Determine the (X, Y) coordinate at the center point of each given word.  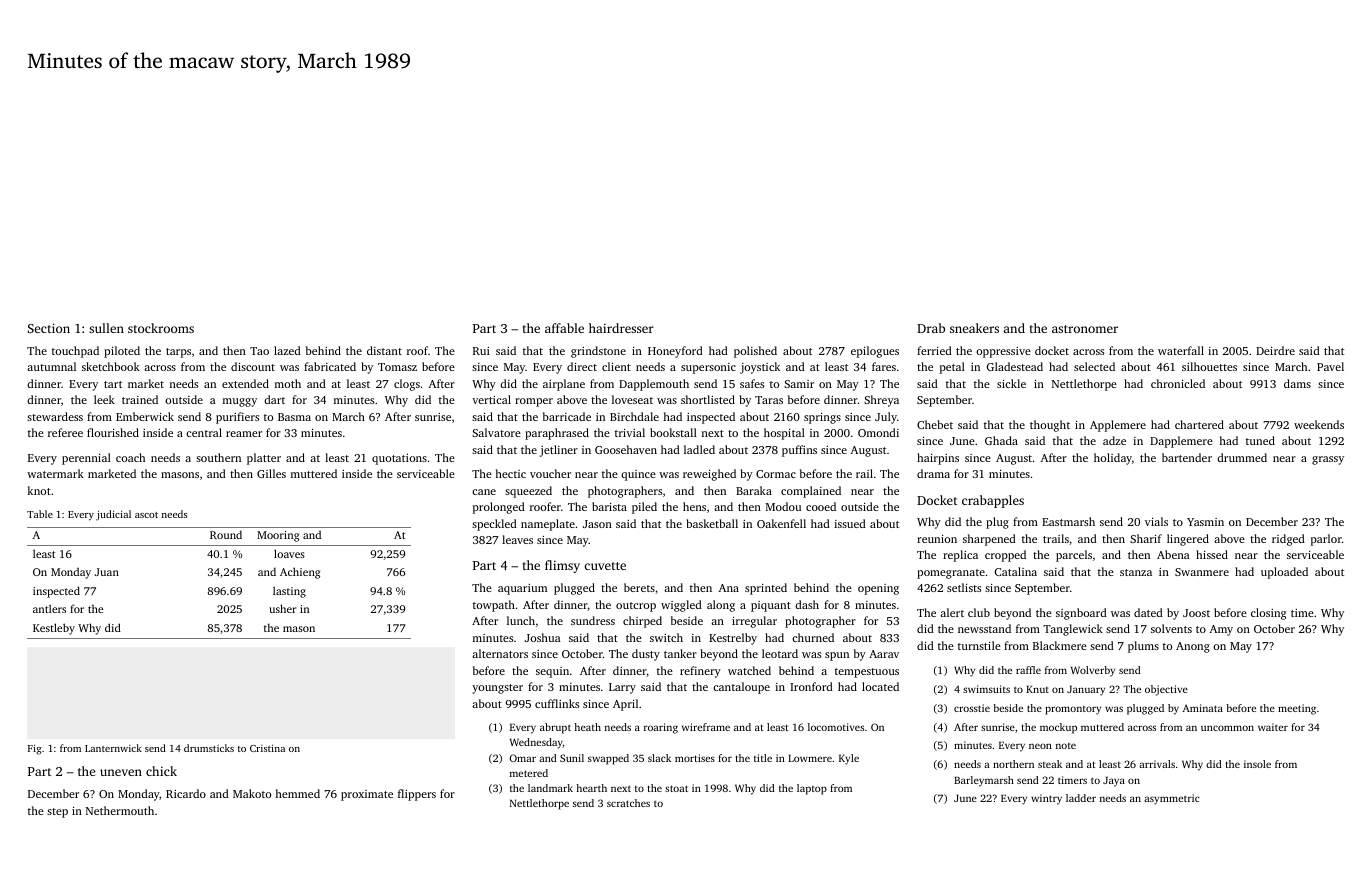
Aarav (884, 654)
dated (1148, 612)
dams (1297, 383)
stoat (676, 788)
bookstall (673, 432)
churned (813, 637)
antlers (49, 608)
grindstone (598, 352)
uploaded (1284, 573)
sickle (1011, 383)
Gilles (271, 473)
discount (253, 366)
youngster (497, 689)
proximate (367, 795)
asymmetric (1172, 799)
